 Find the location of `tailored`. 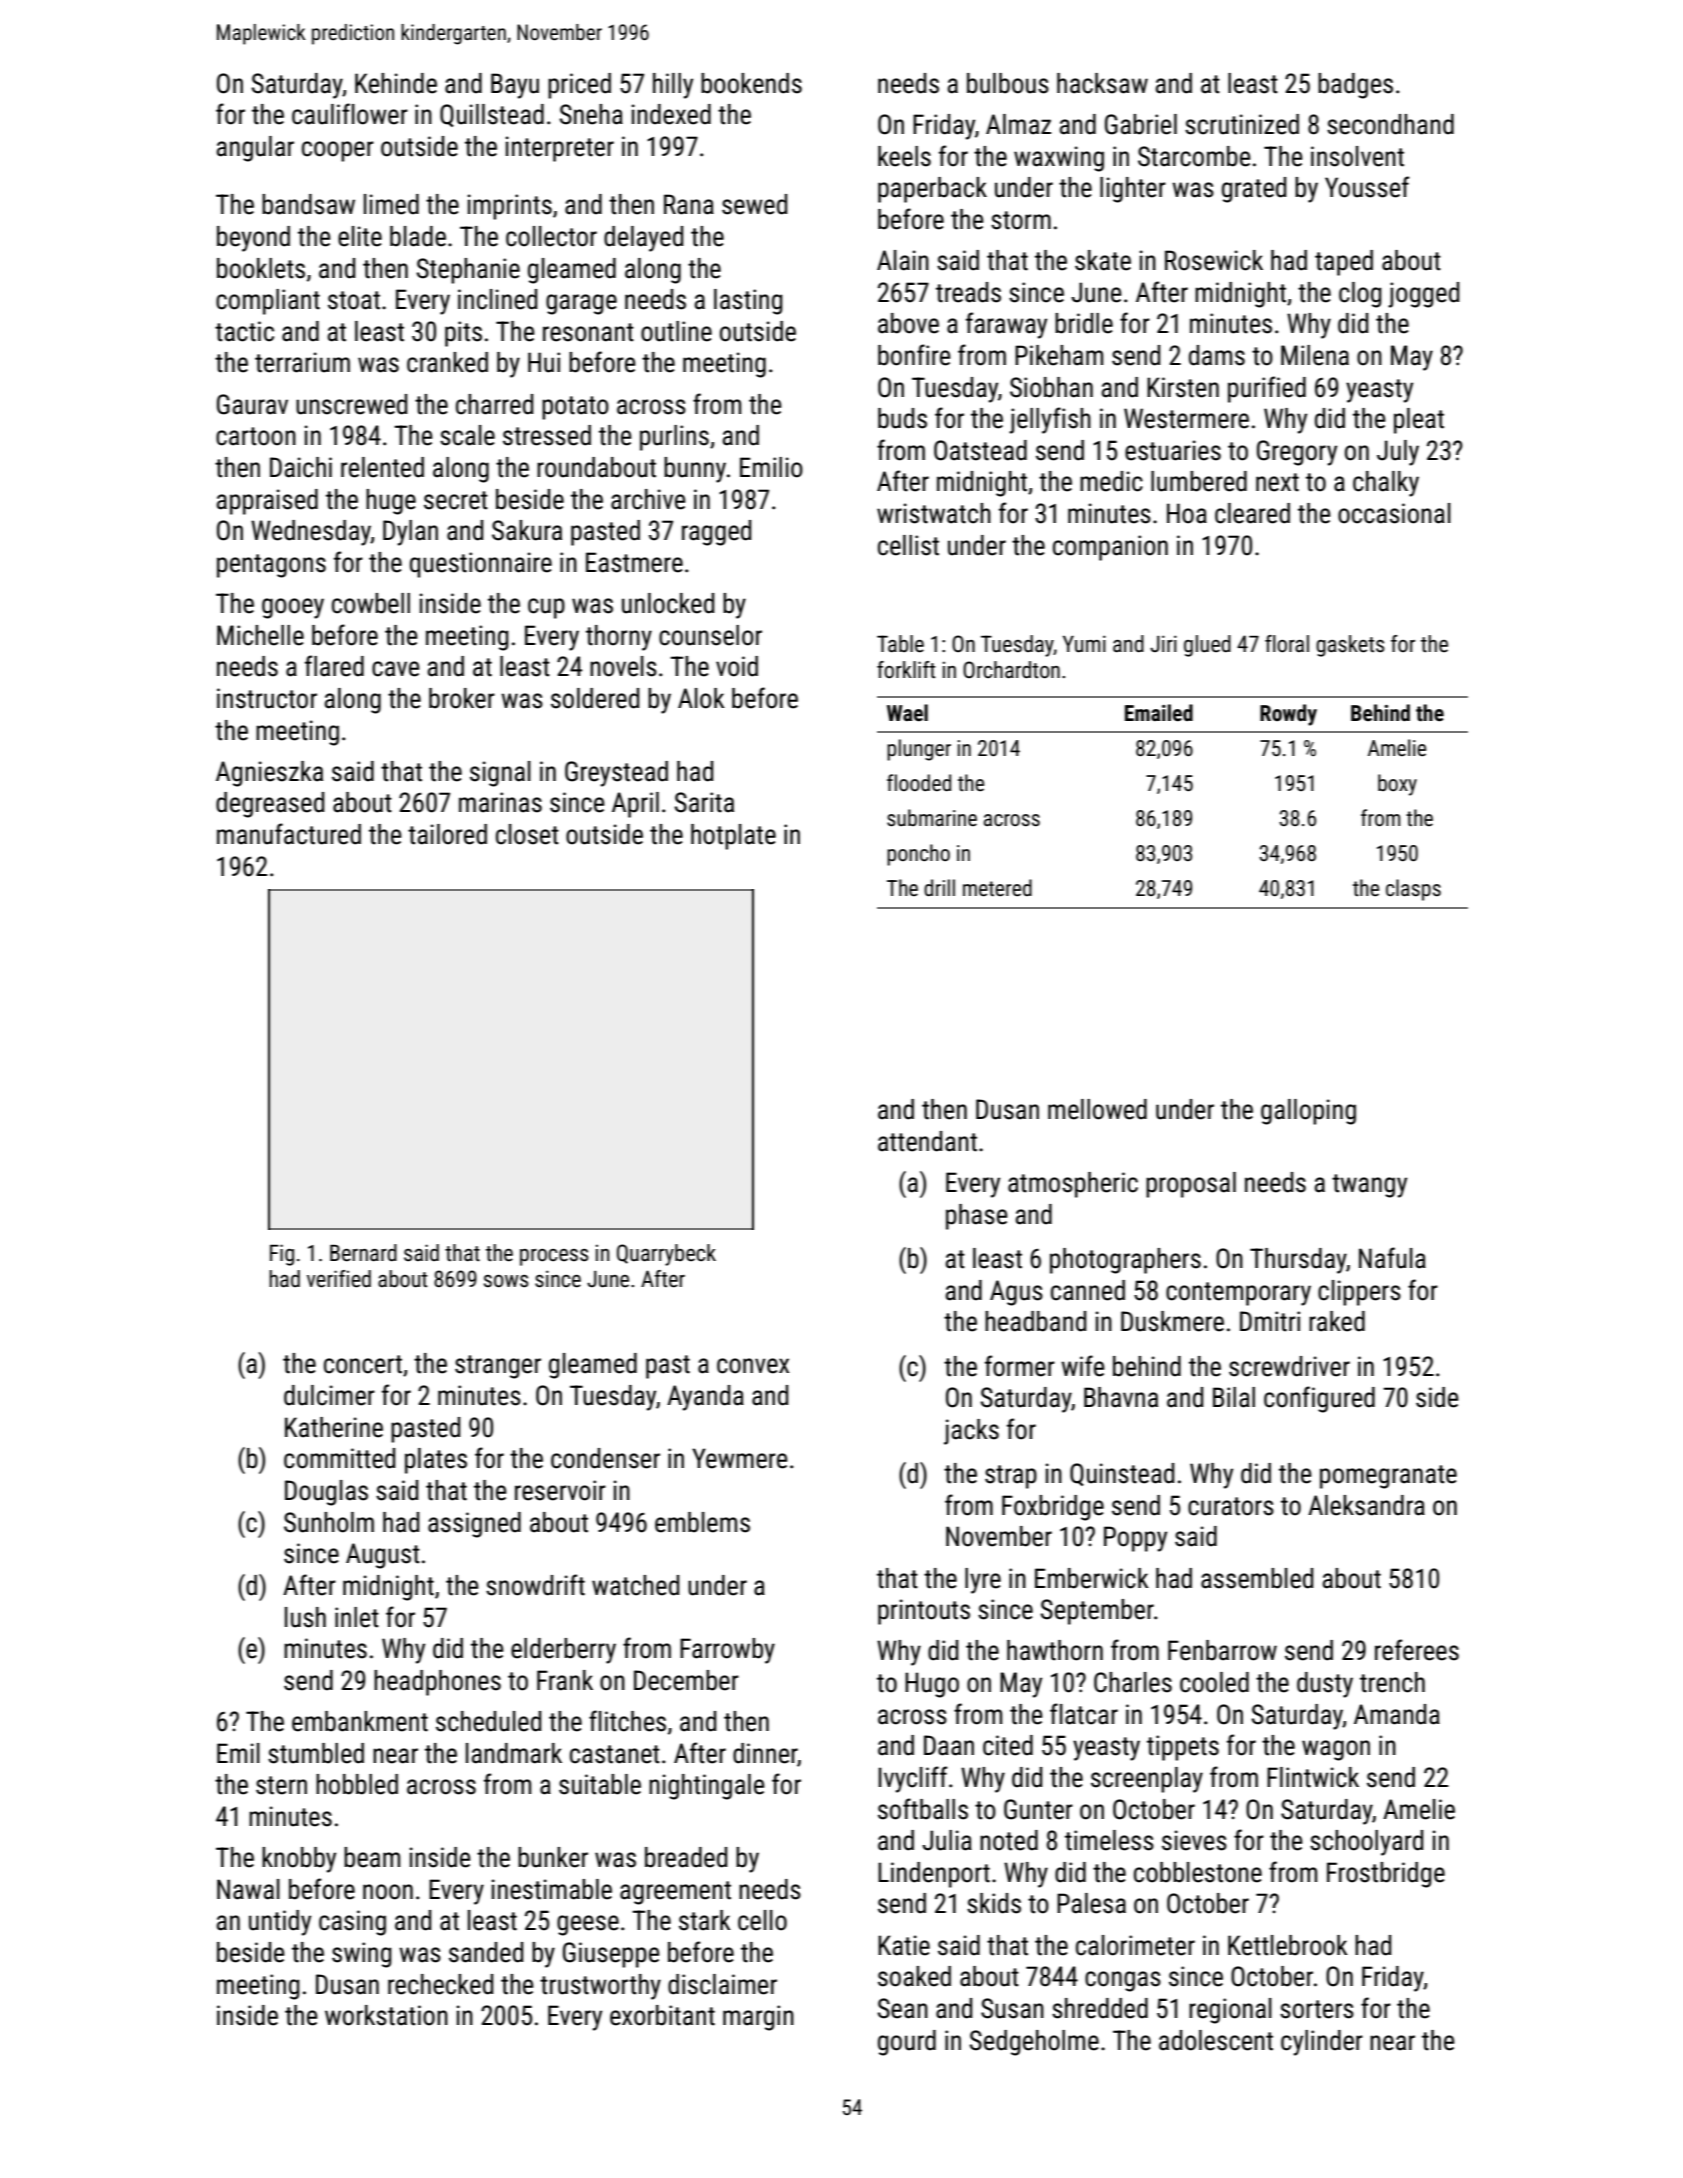

tailored is located at coordinates (447, 834).
